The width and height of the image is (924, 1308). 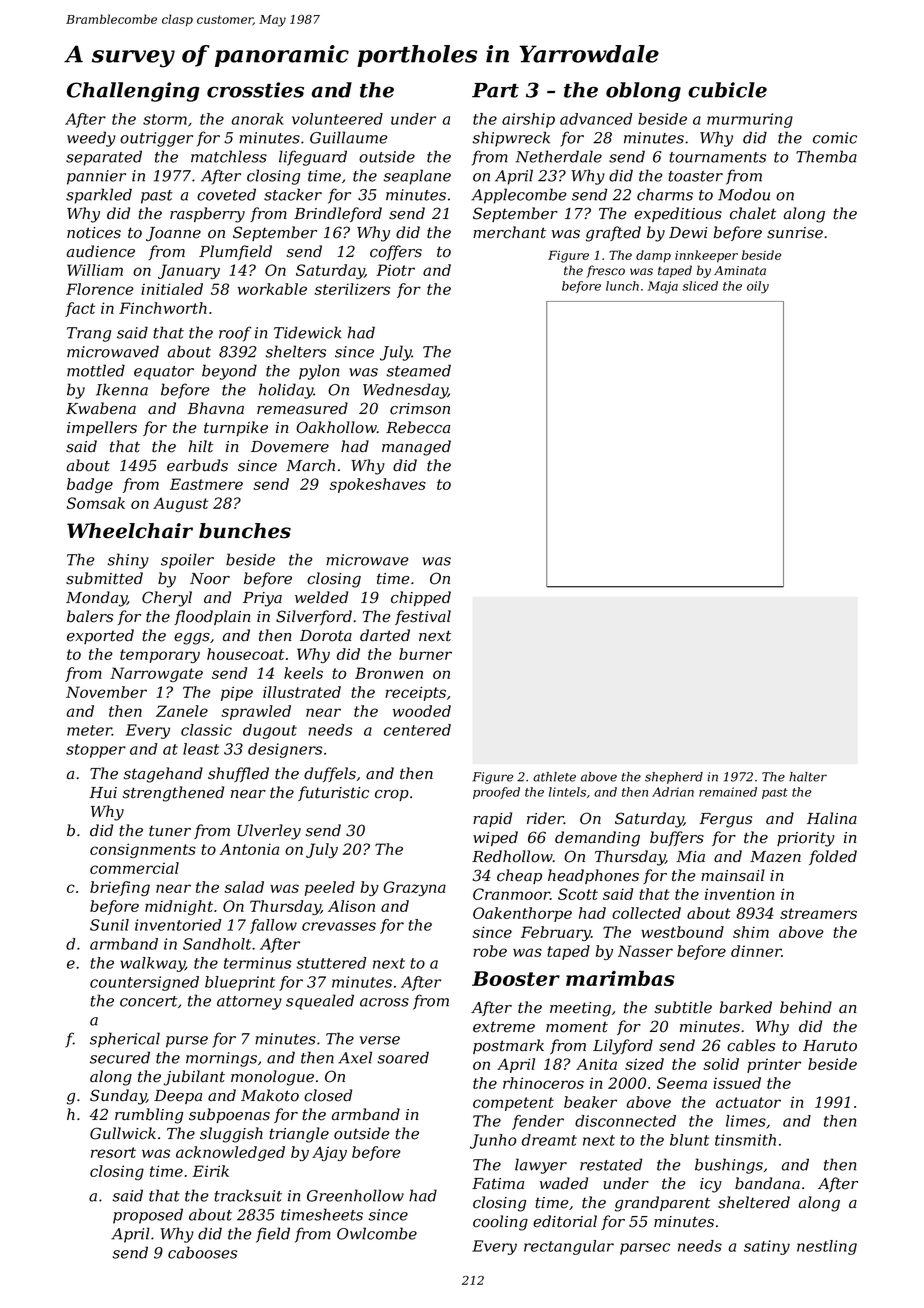 I want to click on proposed, so click(x=148, y=1216).
